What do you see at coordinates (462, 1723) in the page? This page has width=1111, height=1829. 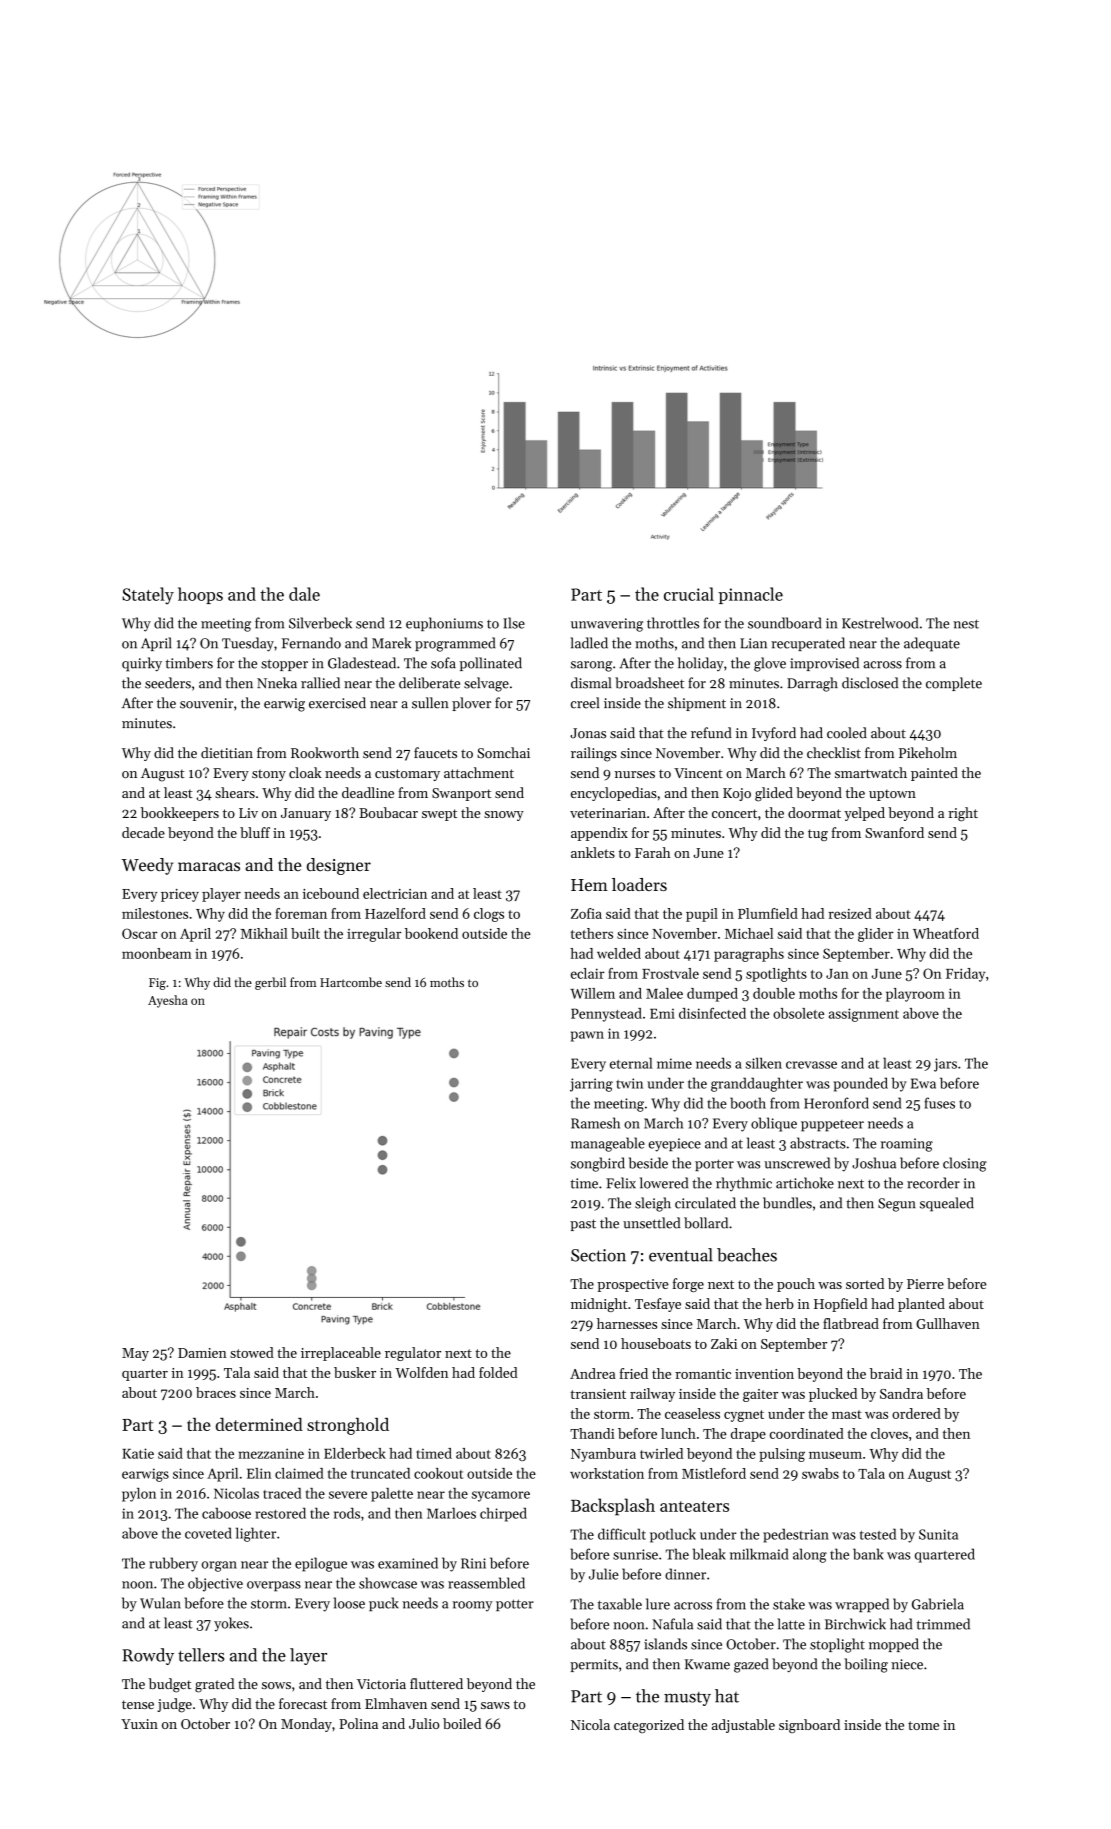 I see `boiled` at bounding box center [462, 1723].
